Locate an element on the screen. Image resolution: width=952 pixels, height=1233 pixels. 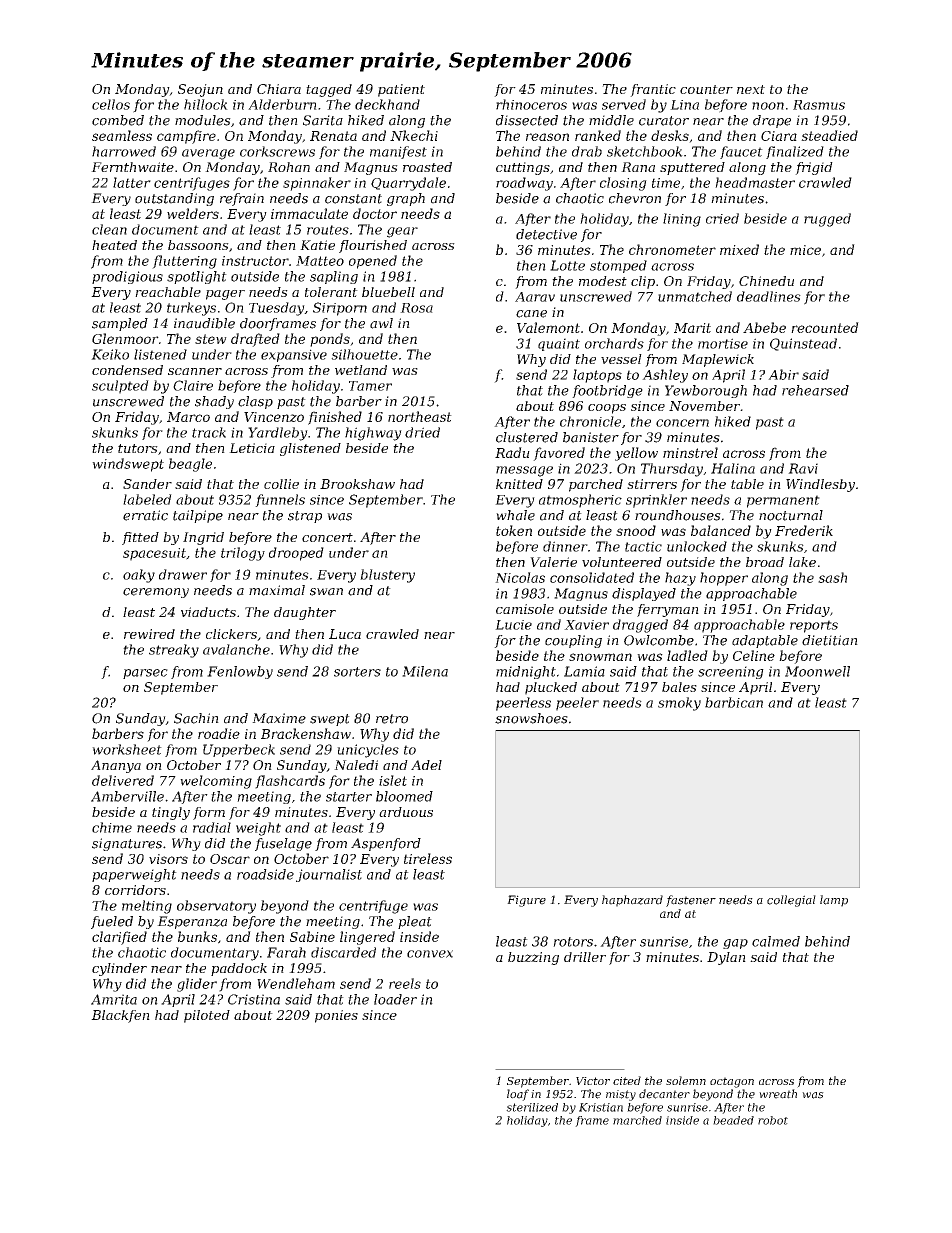
Quinstead is located at coordinates (803, 344).
